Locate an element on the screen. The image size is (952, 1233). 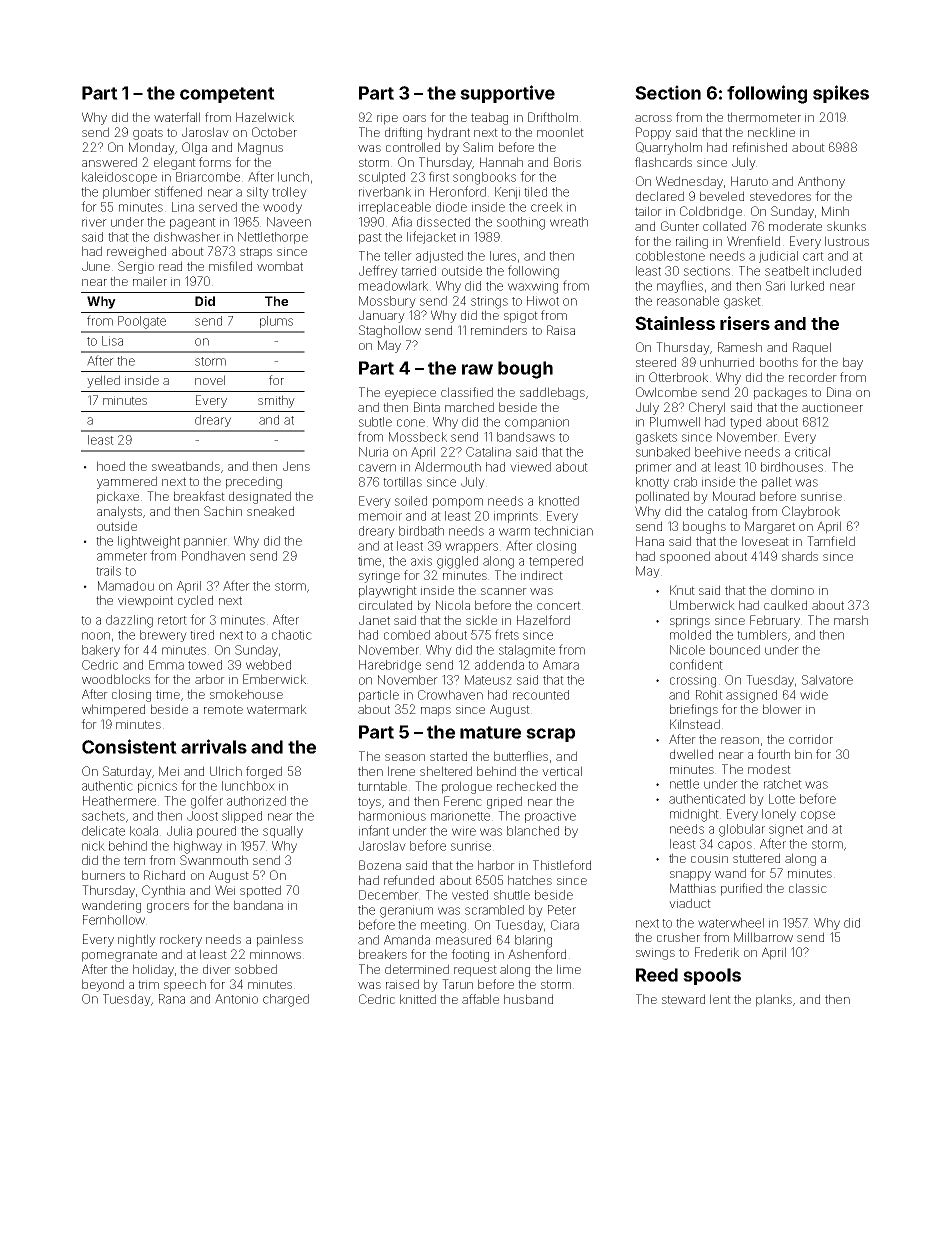
preceding is located at coordinates (254, 482).
